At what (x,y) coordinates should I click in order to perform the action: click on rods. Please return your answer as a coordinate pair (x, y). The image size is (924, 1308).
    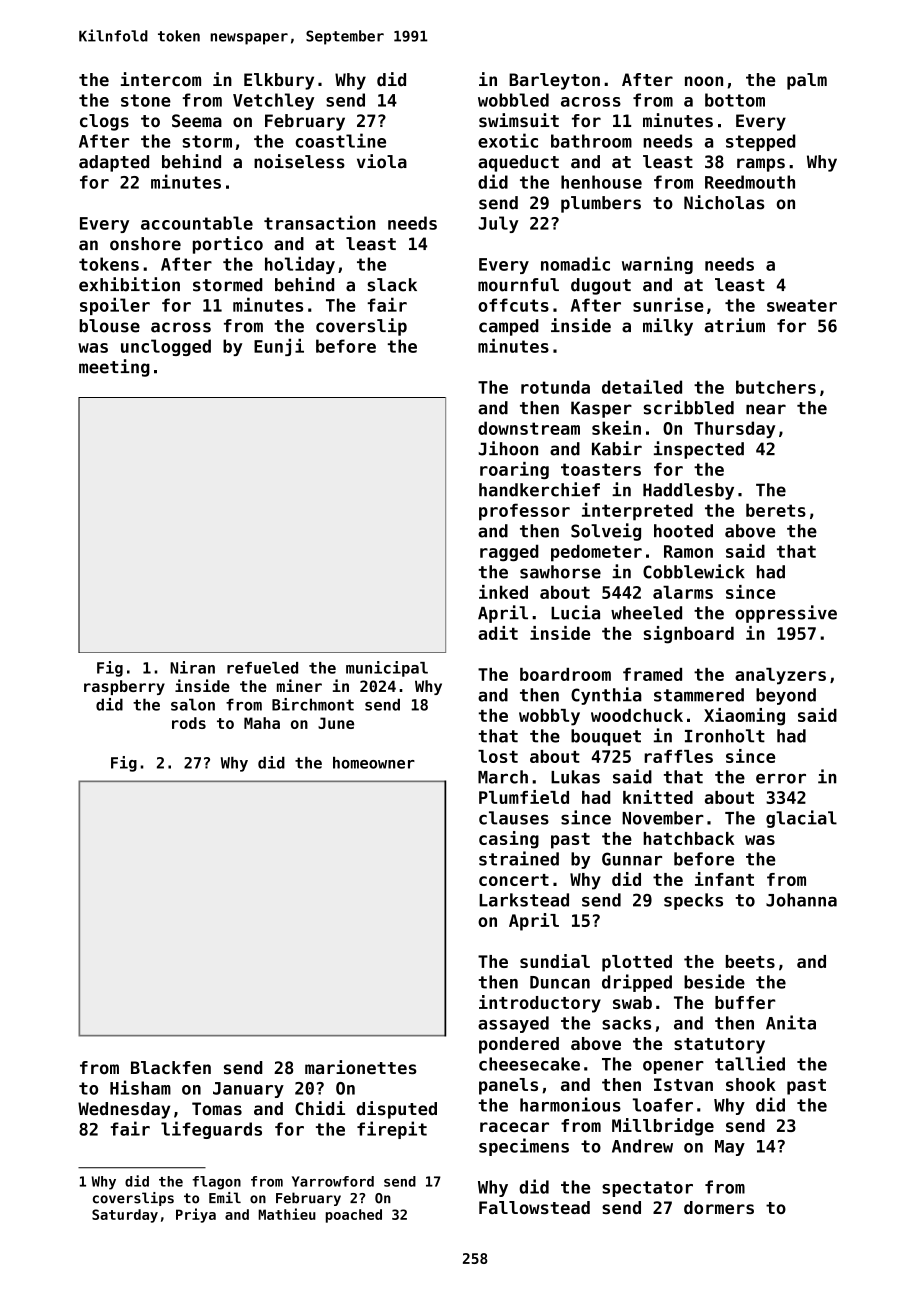
    Looking at the image, I should click on (189, 723).
